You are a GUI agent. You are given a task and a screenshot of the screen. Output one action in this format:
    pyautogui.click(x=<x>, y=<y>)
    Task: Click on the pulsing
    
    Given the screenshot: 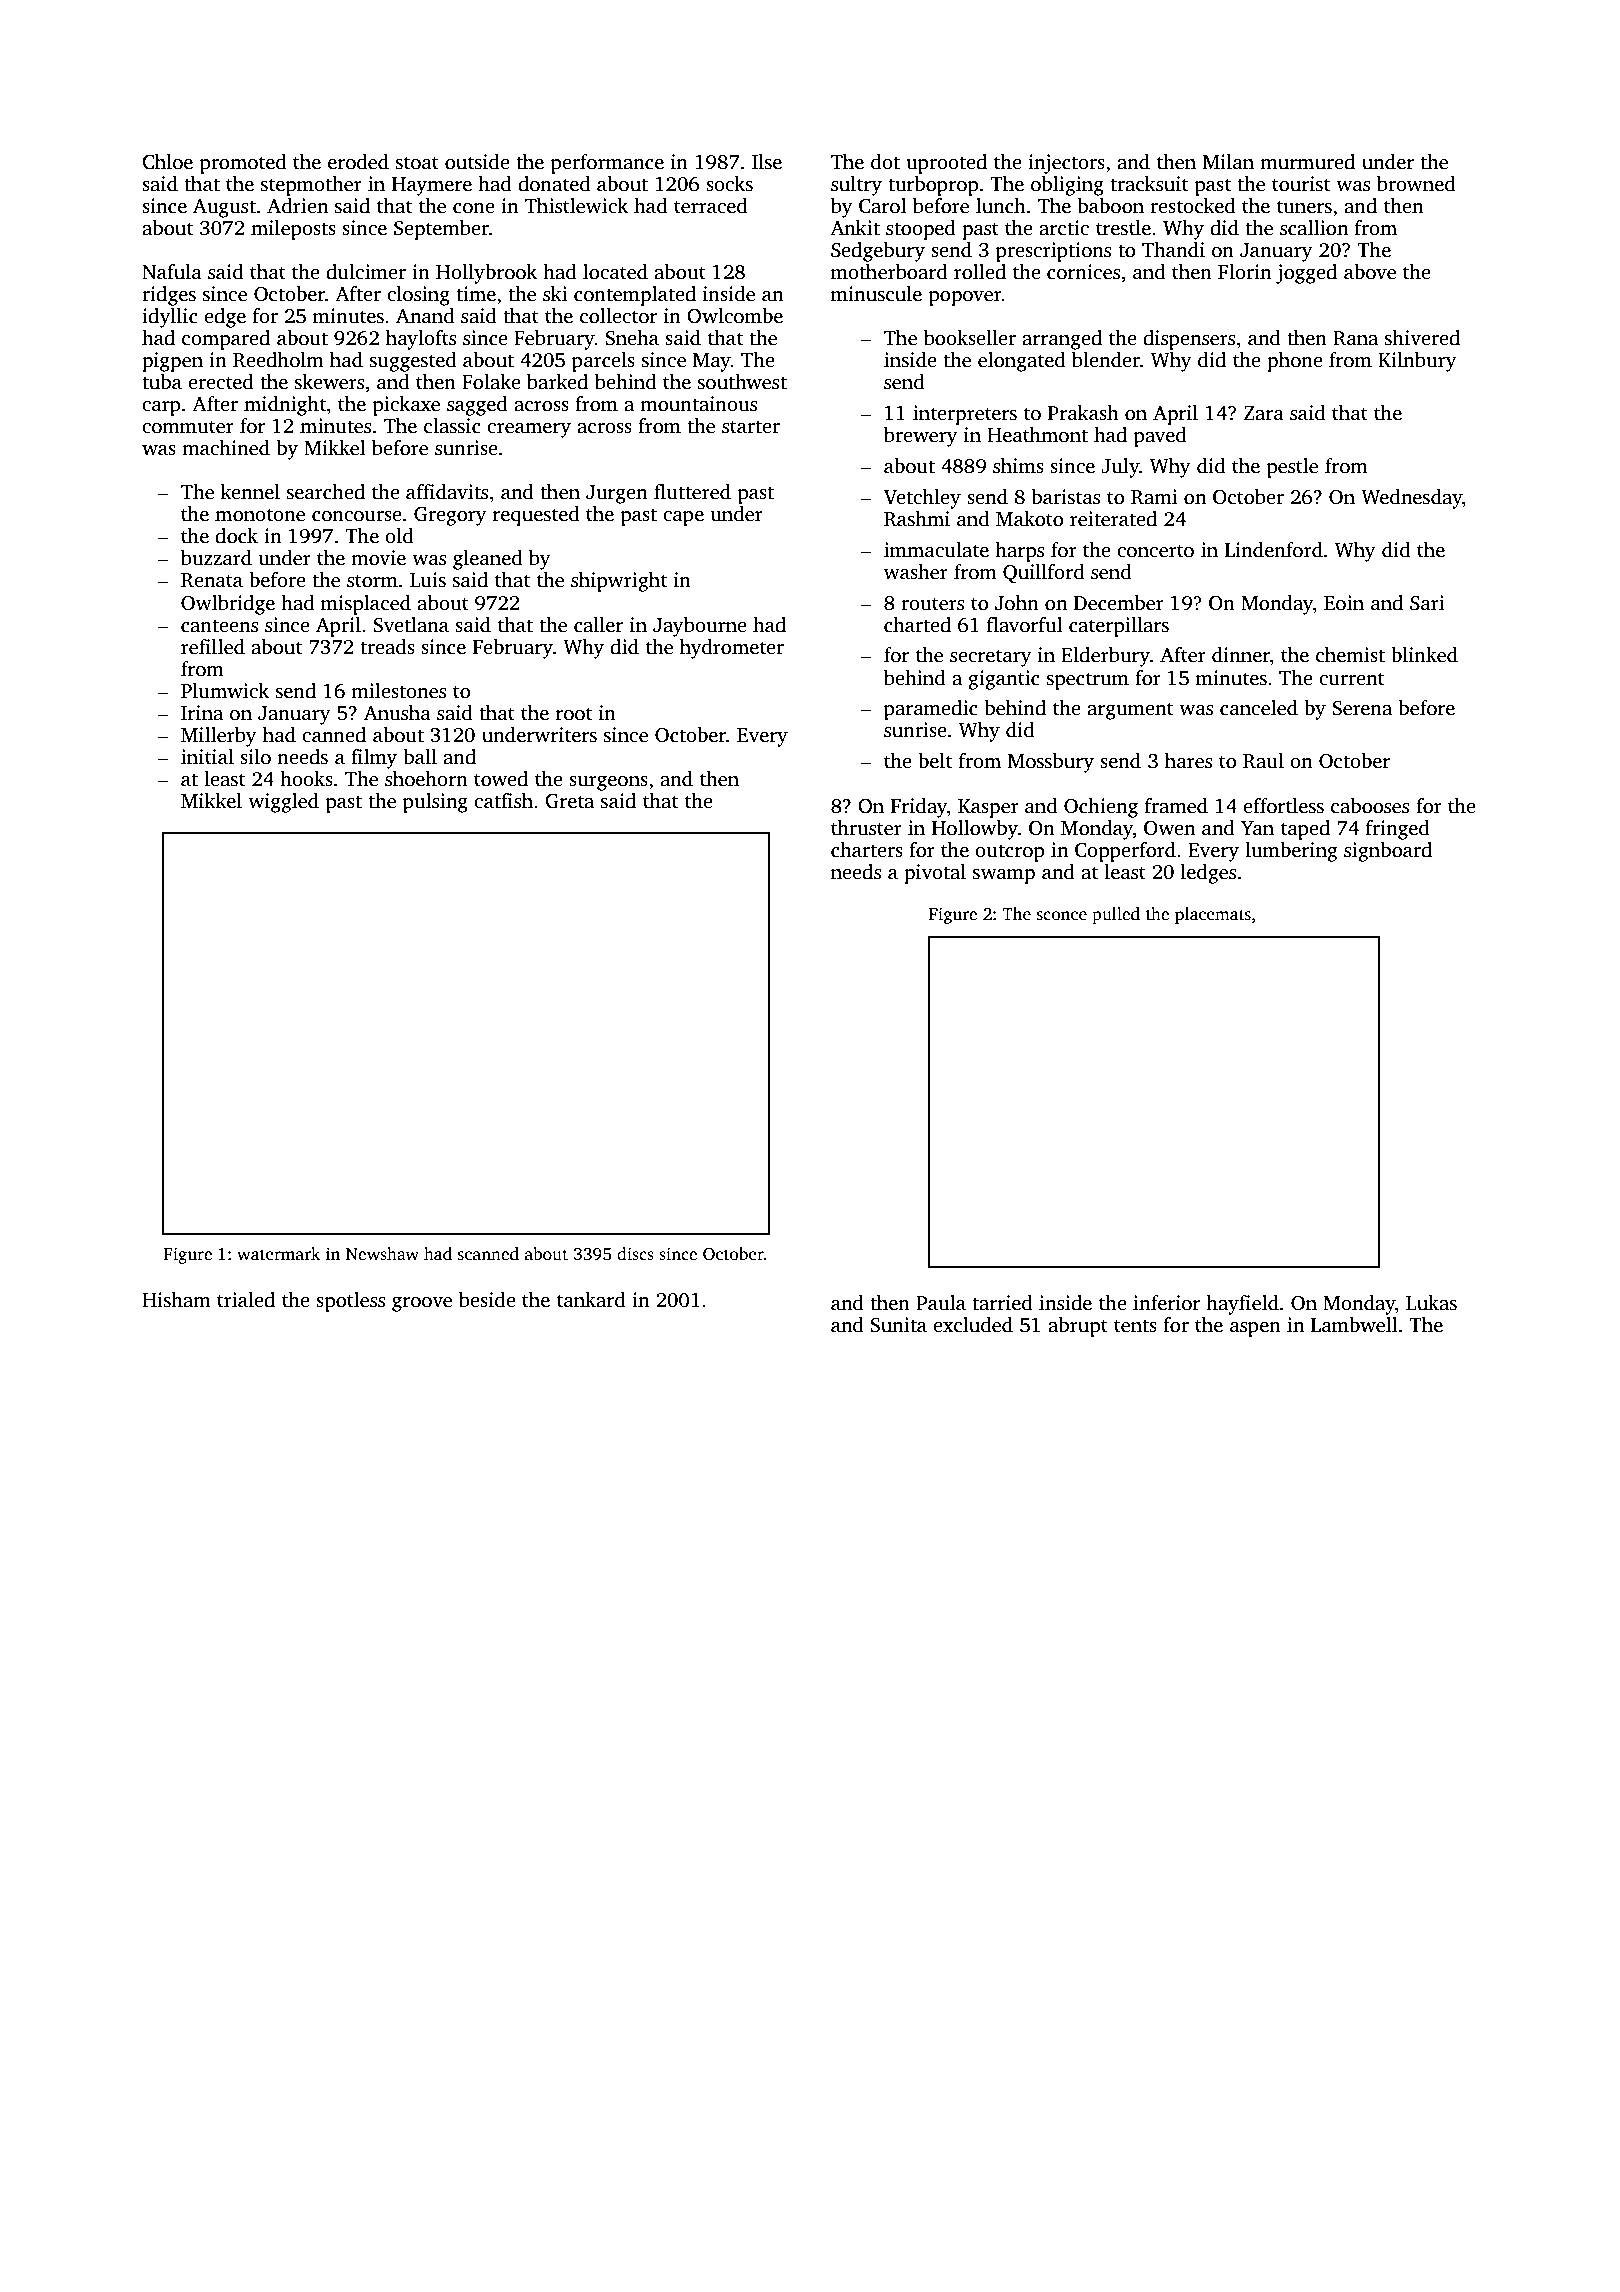 What is the action you would take?
    pyautogui.click(x=435, y=803)
